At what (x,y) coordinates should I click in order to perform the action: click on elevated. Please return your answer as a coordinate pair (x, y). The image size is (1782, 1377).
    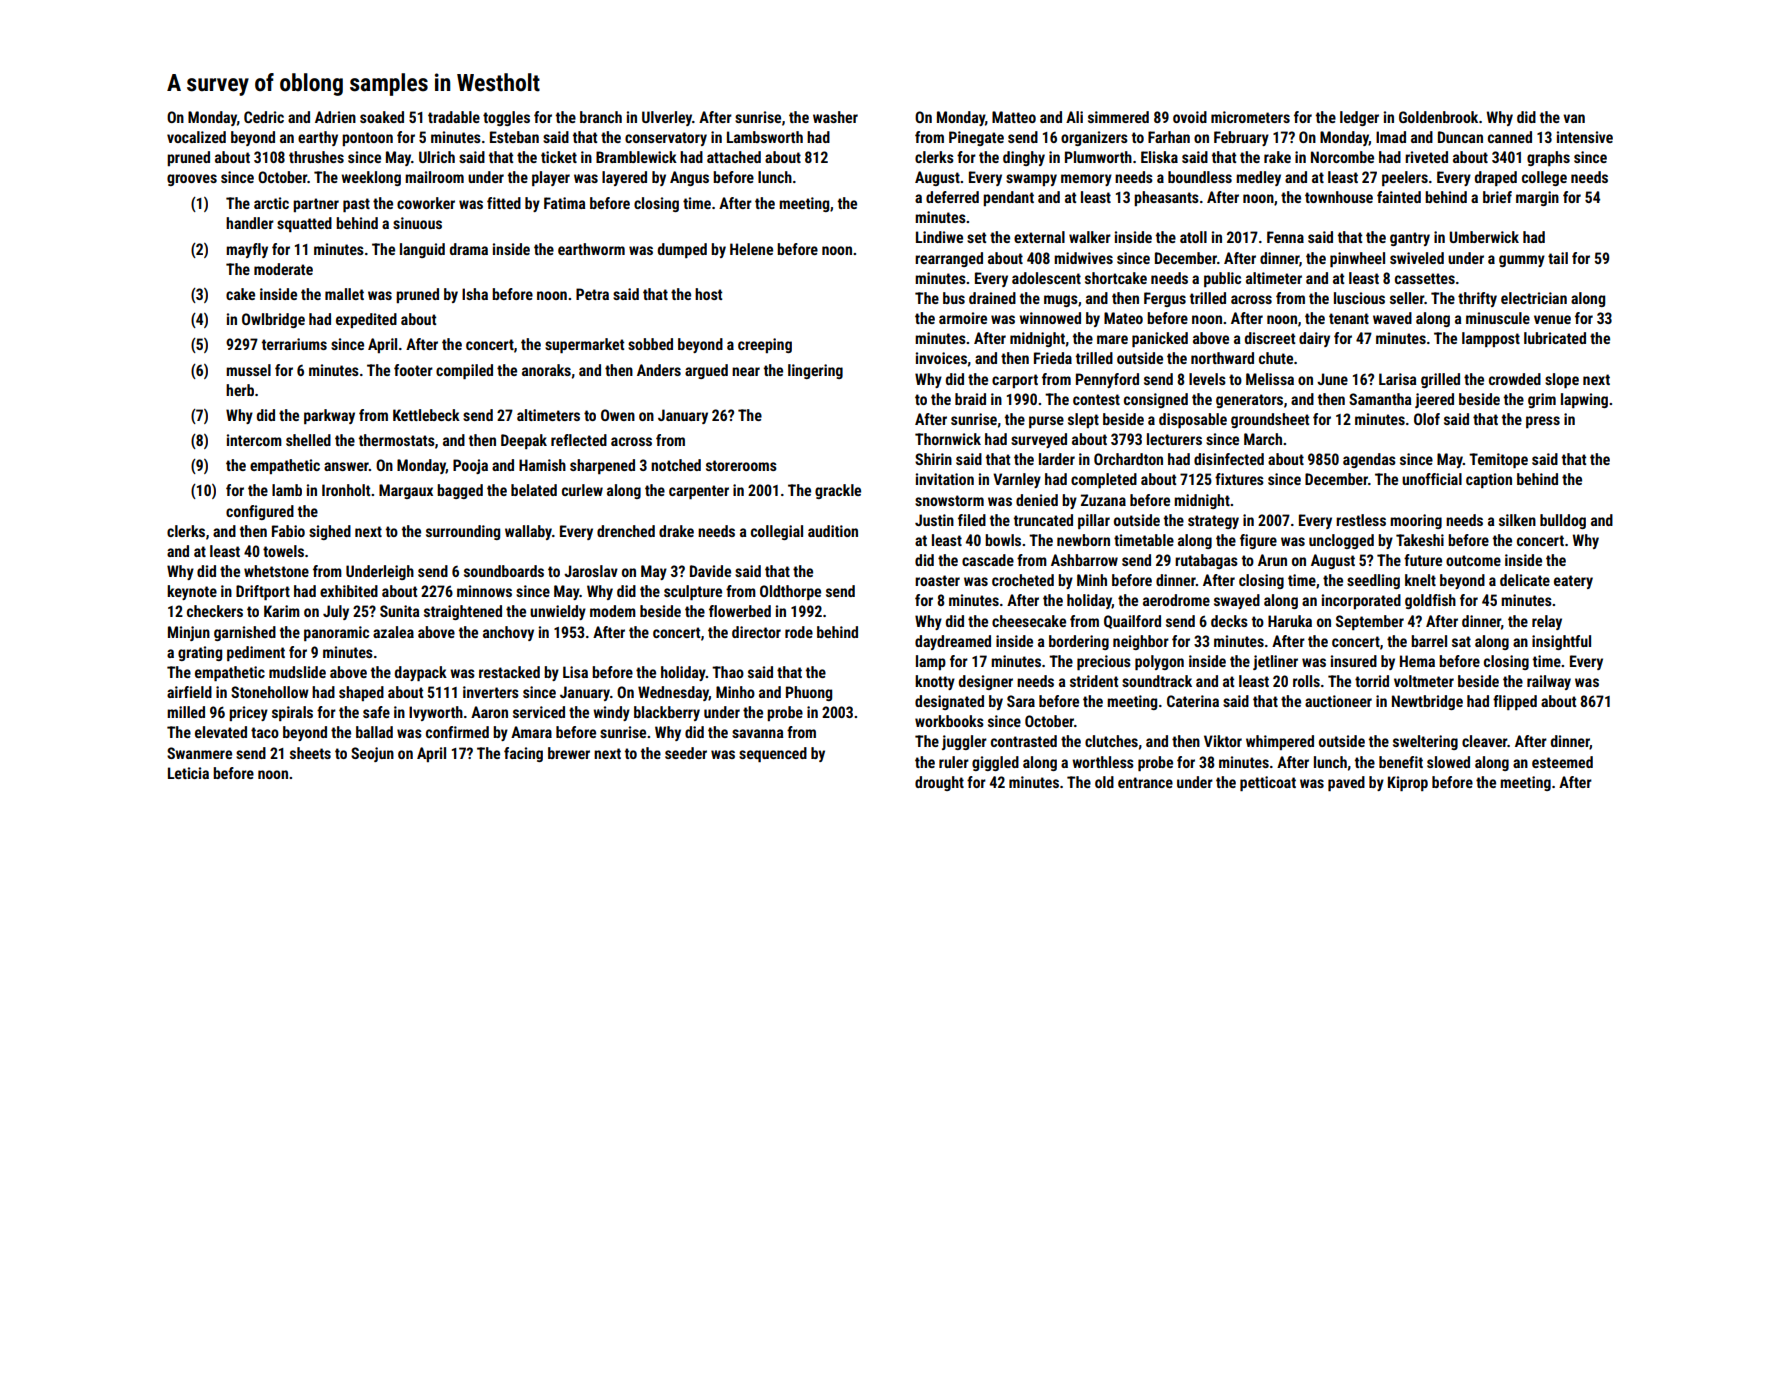
    Looking at the image, I should click on (221, 732).
